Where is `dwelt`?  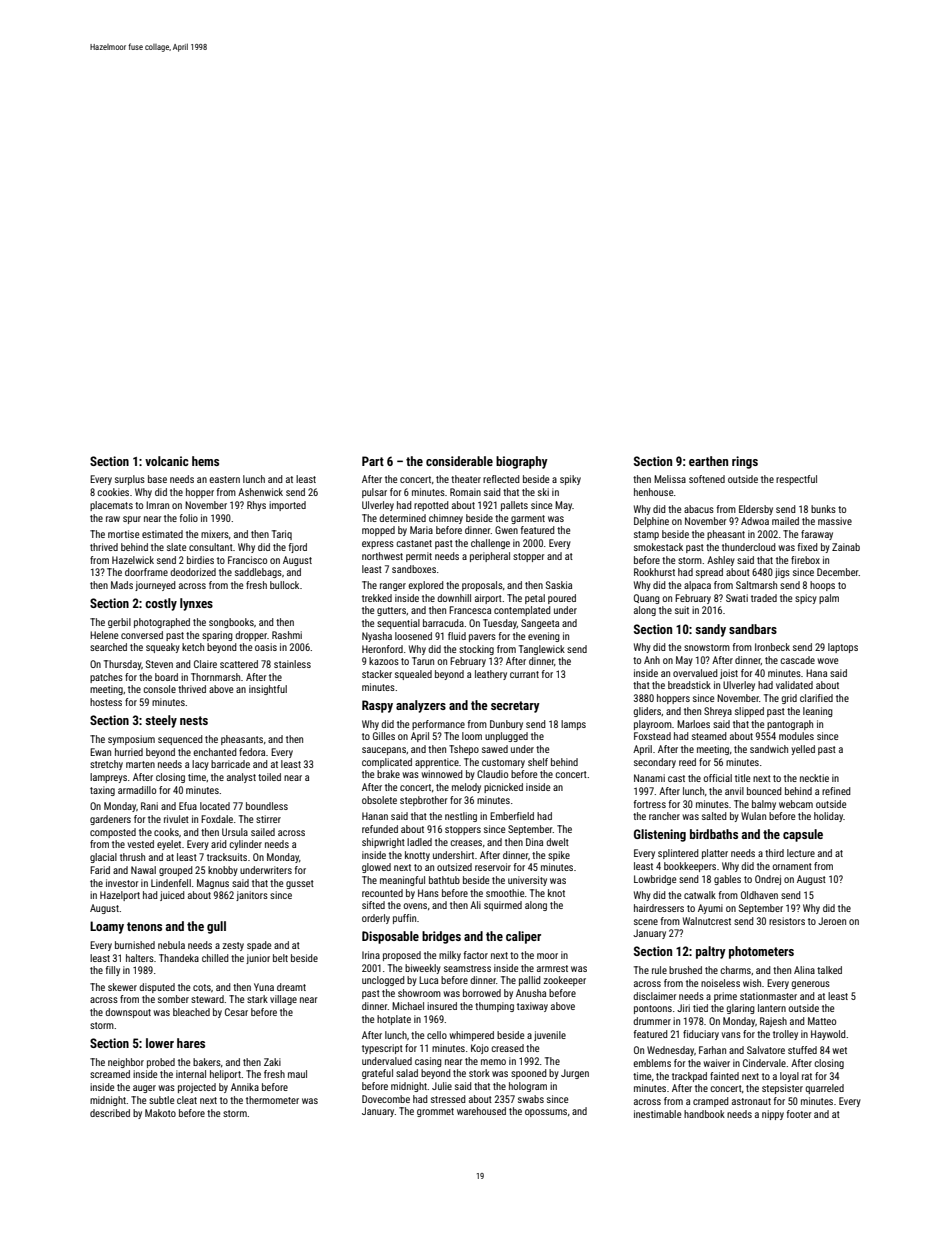 dwelt is located at coordinates (557, 842).
